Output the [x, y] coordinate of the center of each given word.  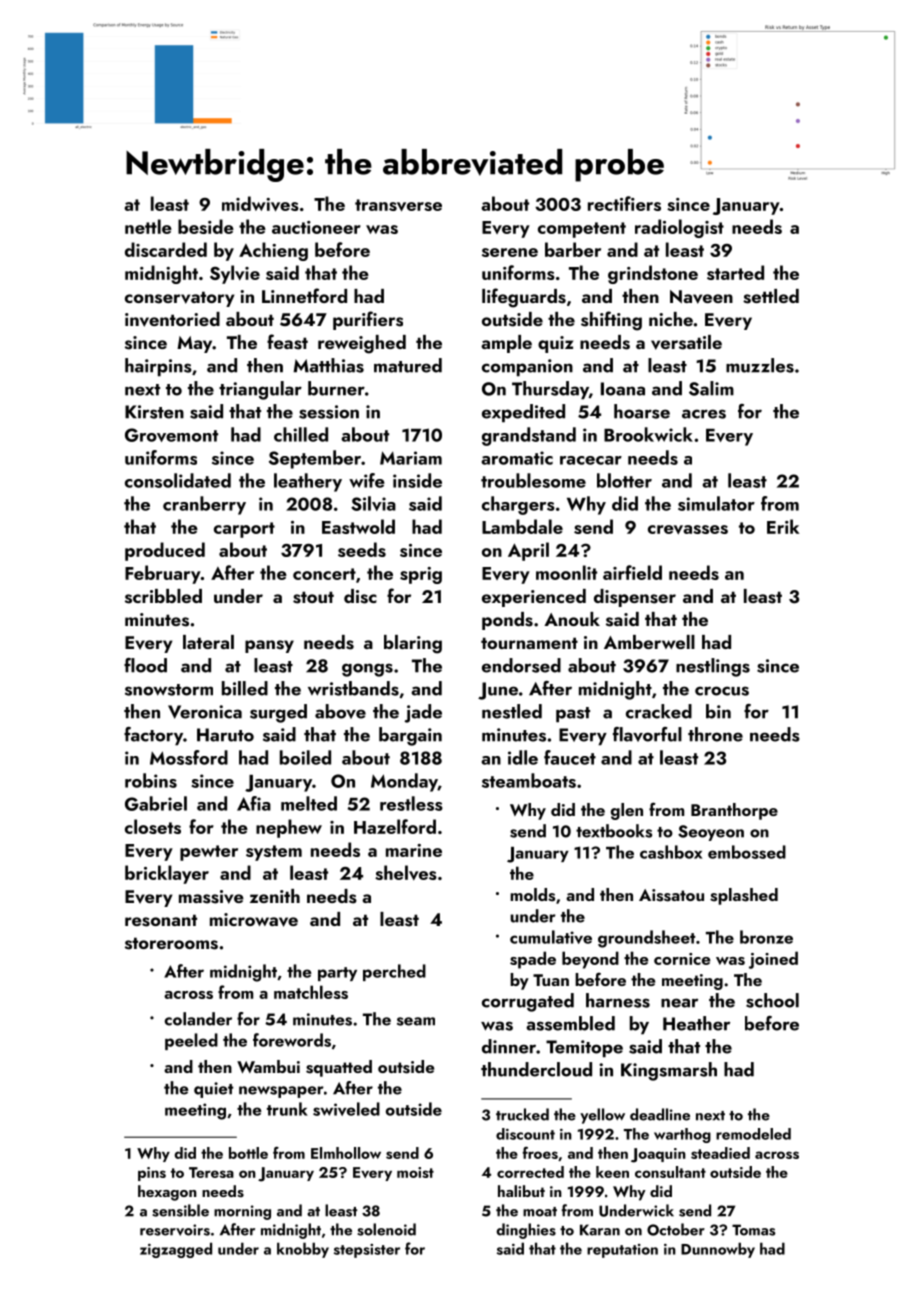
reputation [622, 1251]
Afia [254, 803]
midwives [260, 204]
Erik [783, 526]
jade [423, 713]
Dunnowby [718, 1250]
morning [242, 1212]
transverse [398, 205]
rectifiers [624, 203]
